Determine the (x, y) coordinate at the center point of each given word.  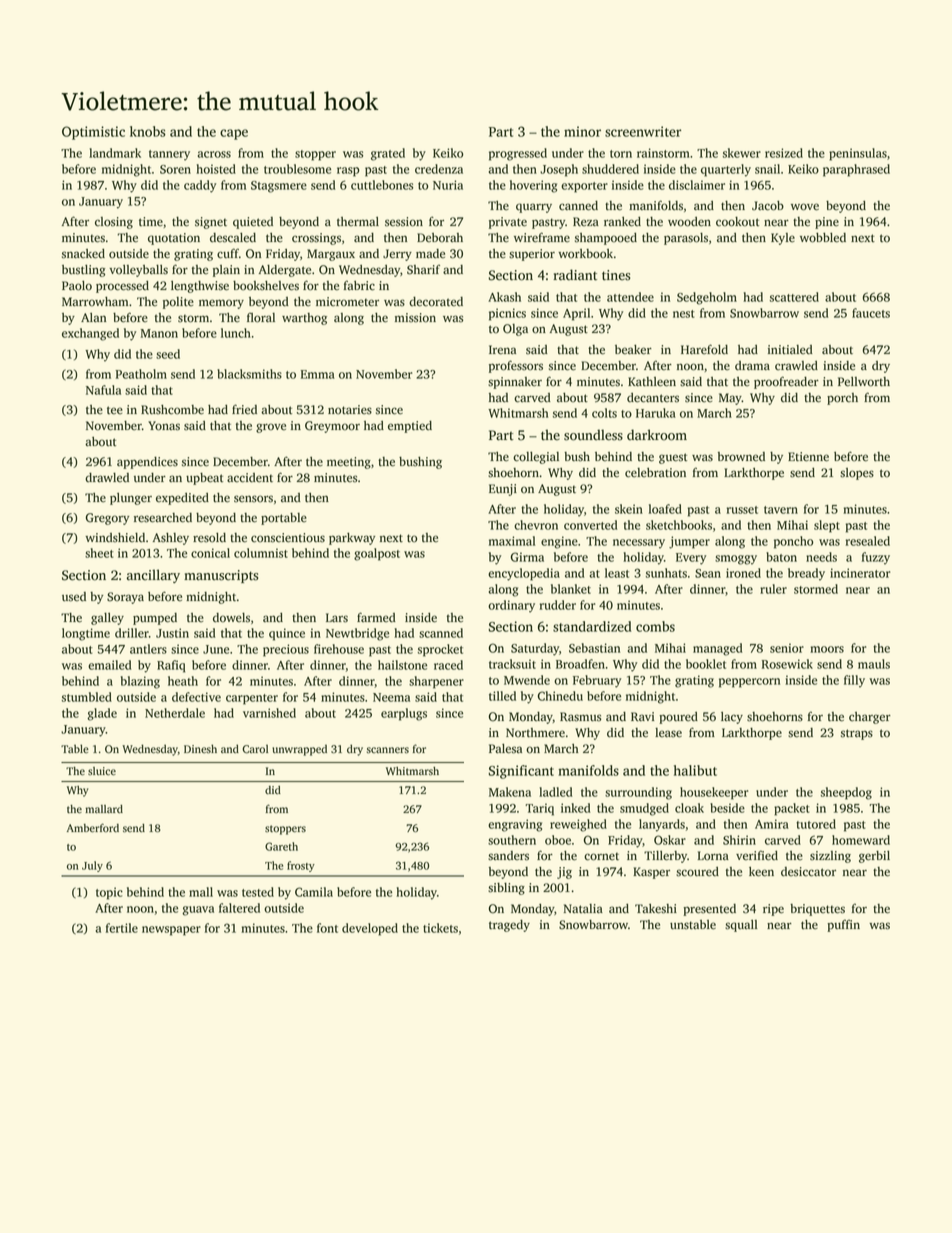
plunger (131, 499)
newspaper (171, 931)
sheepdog (846, 793)
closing (114, 223)
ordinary (511, 606)
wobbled (823, 238)
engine (559, 542)
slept (827, 526)
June (216, 649)
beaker (633, 350)
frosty (301, 866)
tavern (781, 510)
